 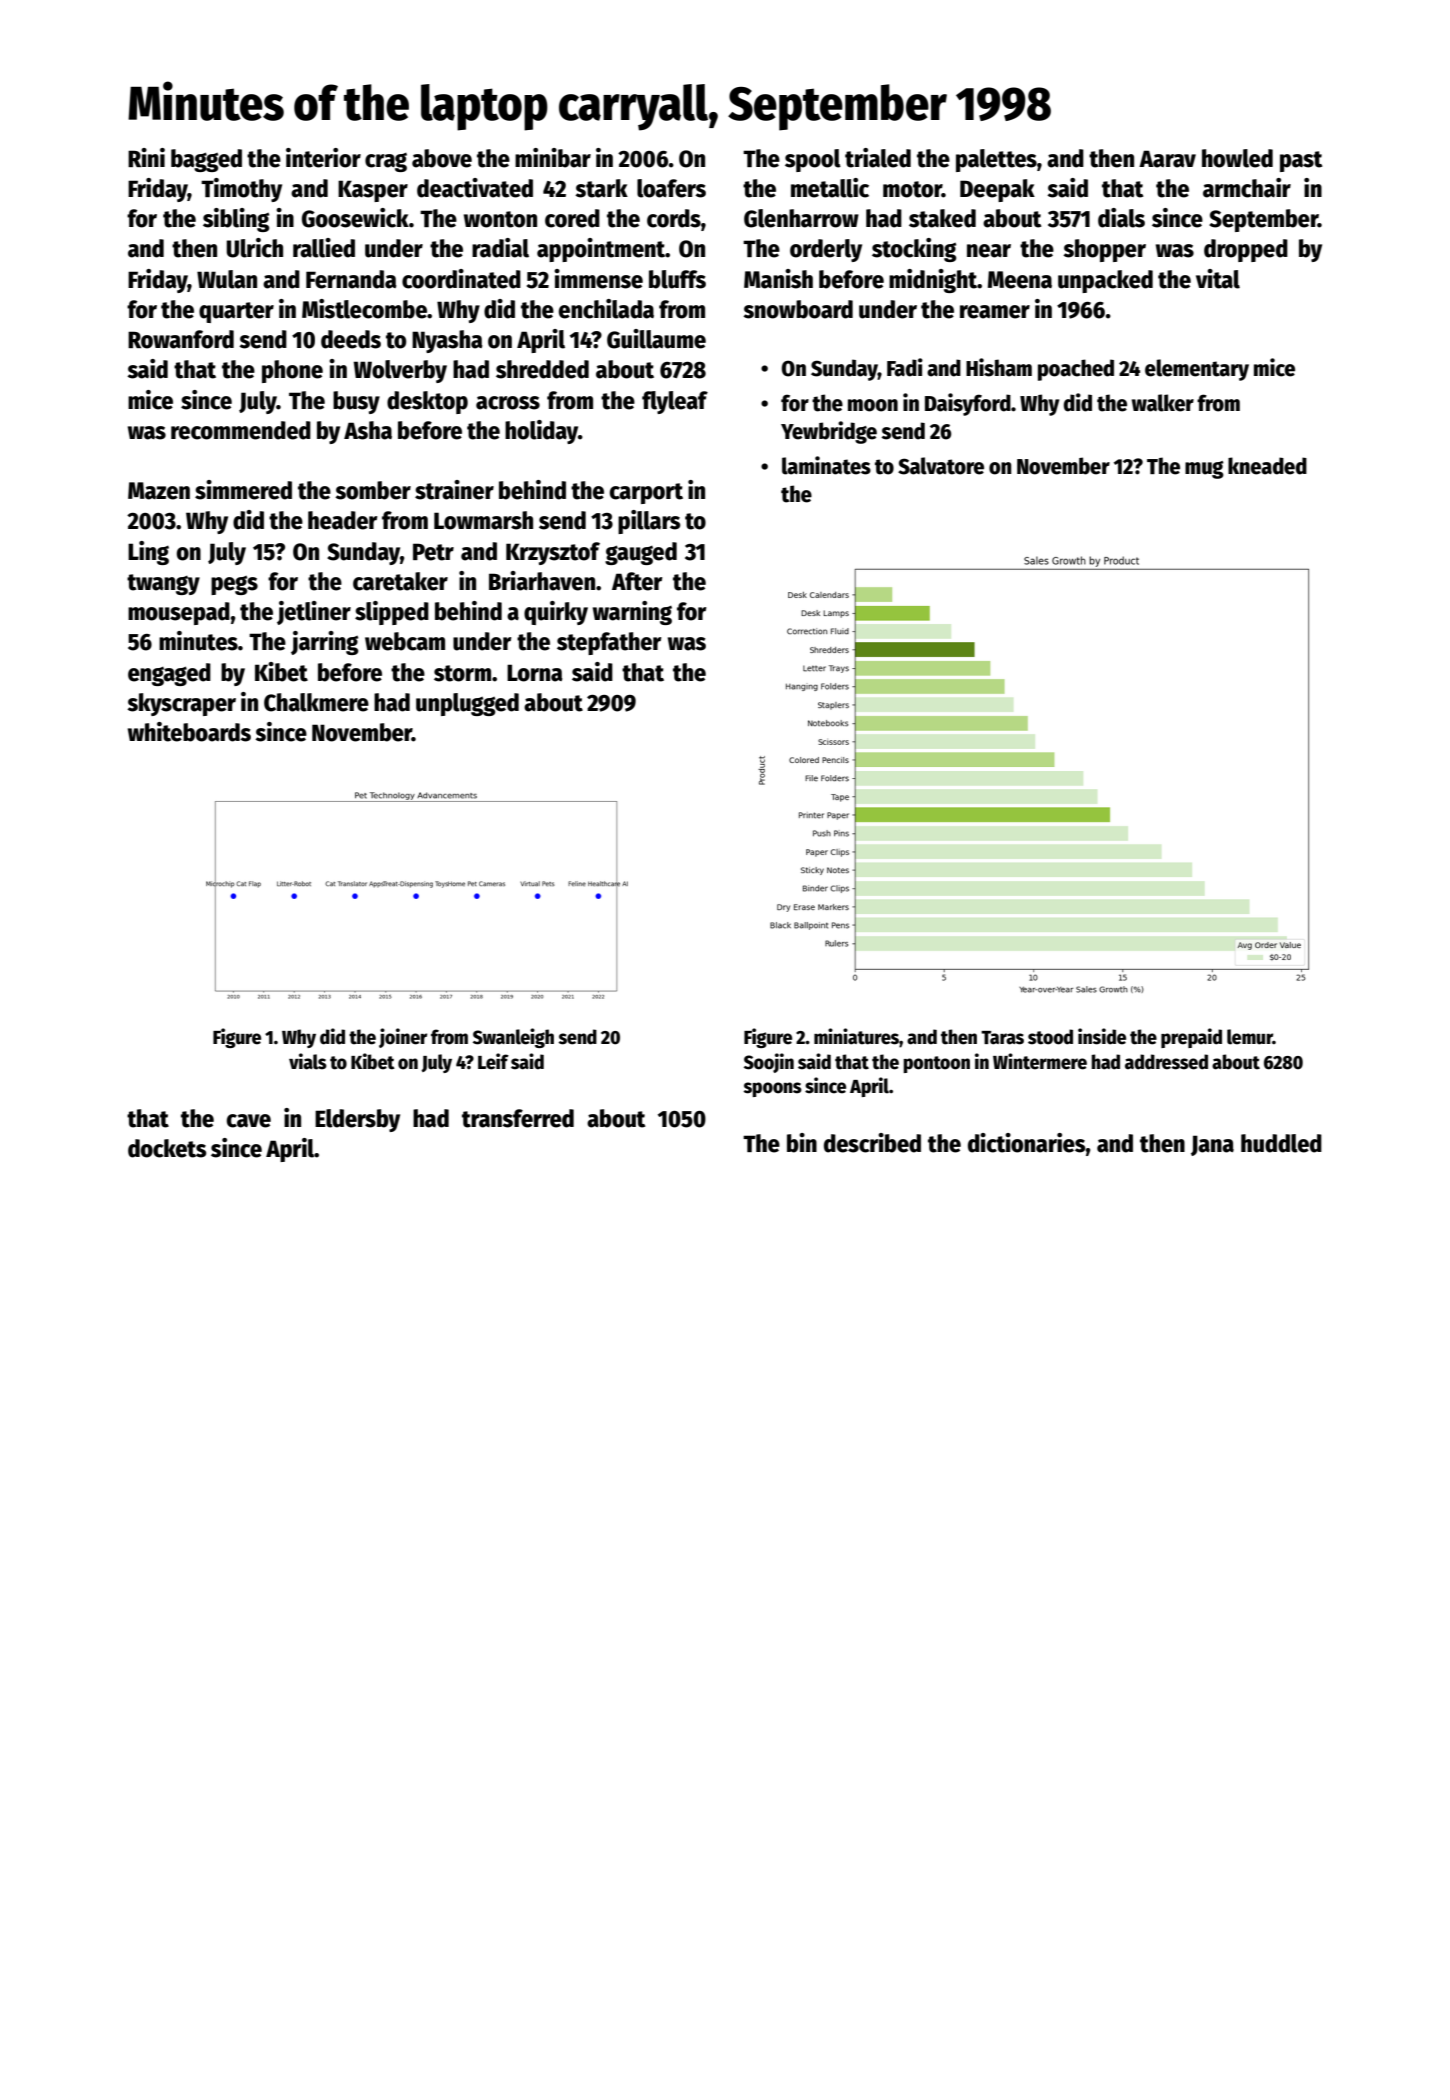 I want to click on engaged, so click(x=169, y=674).
